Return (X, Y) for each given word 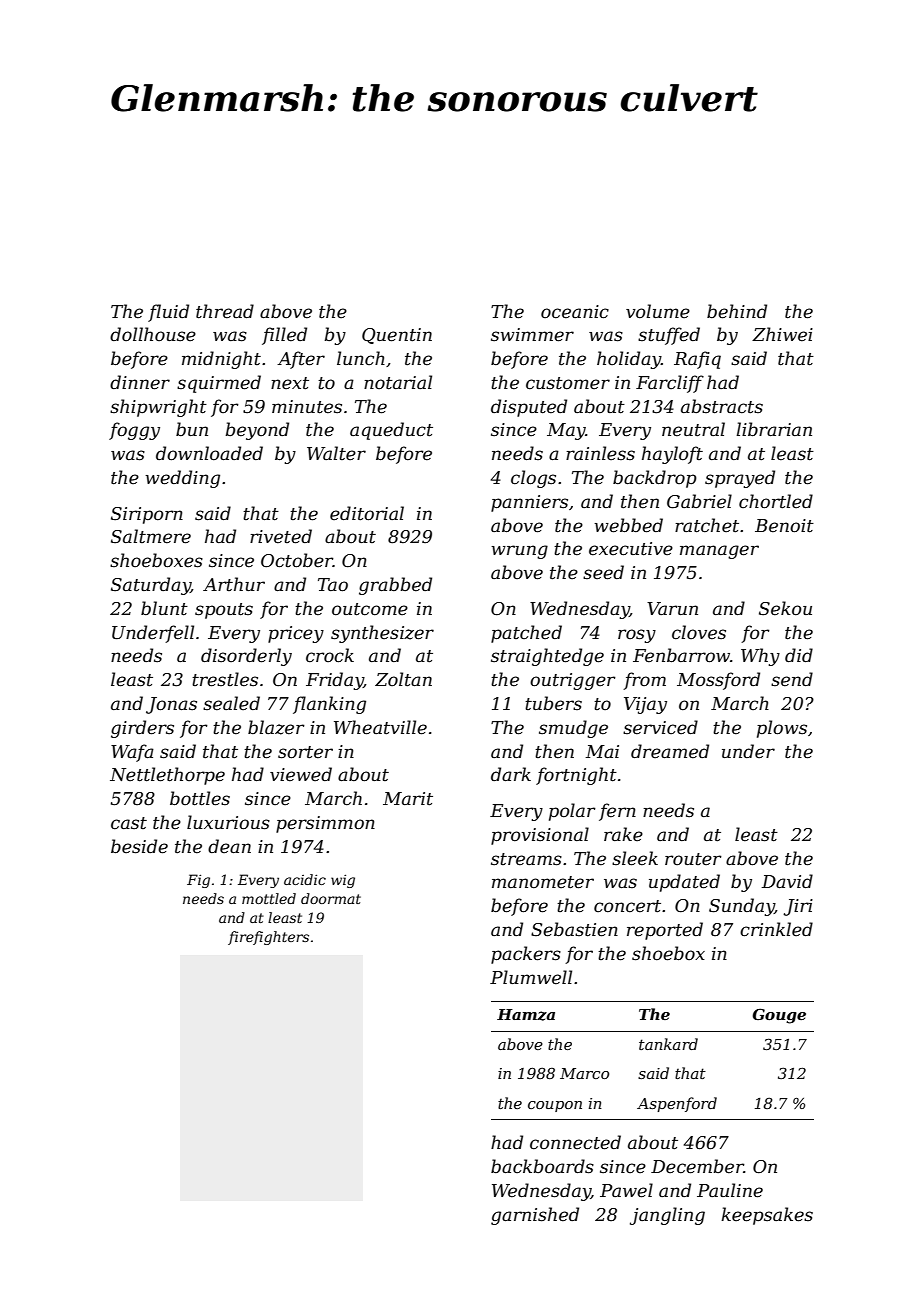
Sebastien (574, 929)
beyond (257, 431)
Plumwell (531, 977)
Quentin (397, 336)
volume (658, 311)
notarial (398, 382)
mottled (269, 898)
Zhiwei (782, 334)
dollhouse (153, 334)
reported (665, 931)
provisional (540, 836)
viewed (301, 774)
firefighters (268, 938)
